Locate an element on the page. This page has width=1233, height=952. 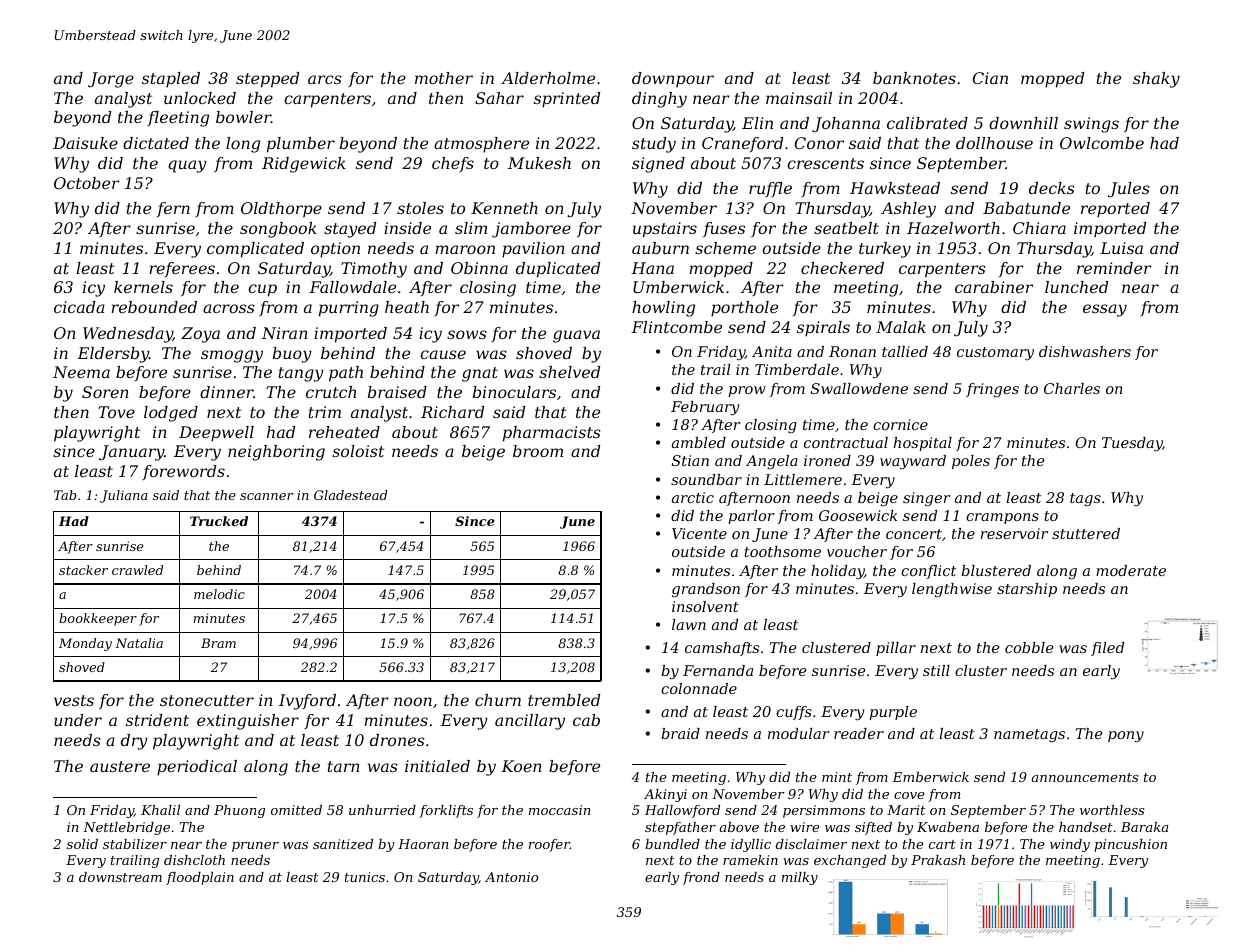
tangy is located at coordinates (301, 374).
